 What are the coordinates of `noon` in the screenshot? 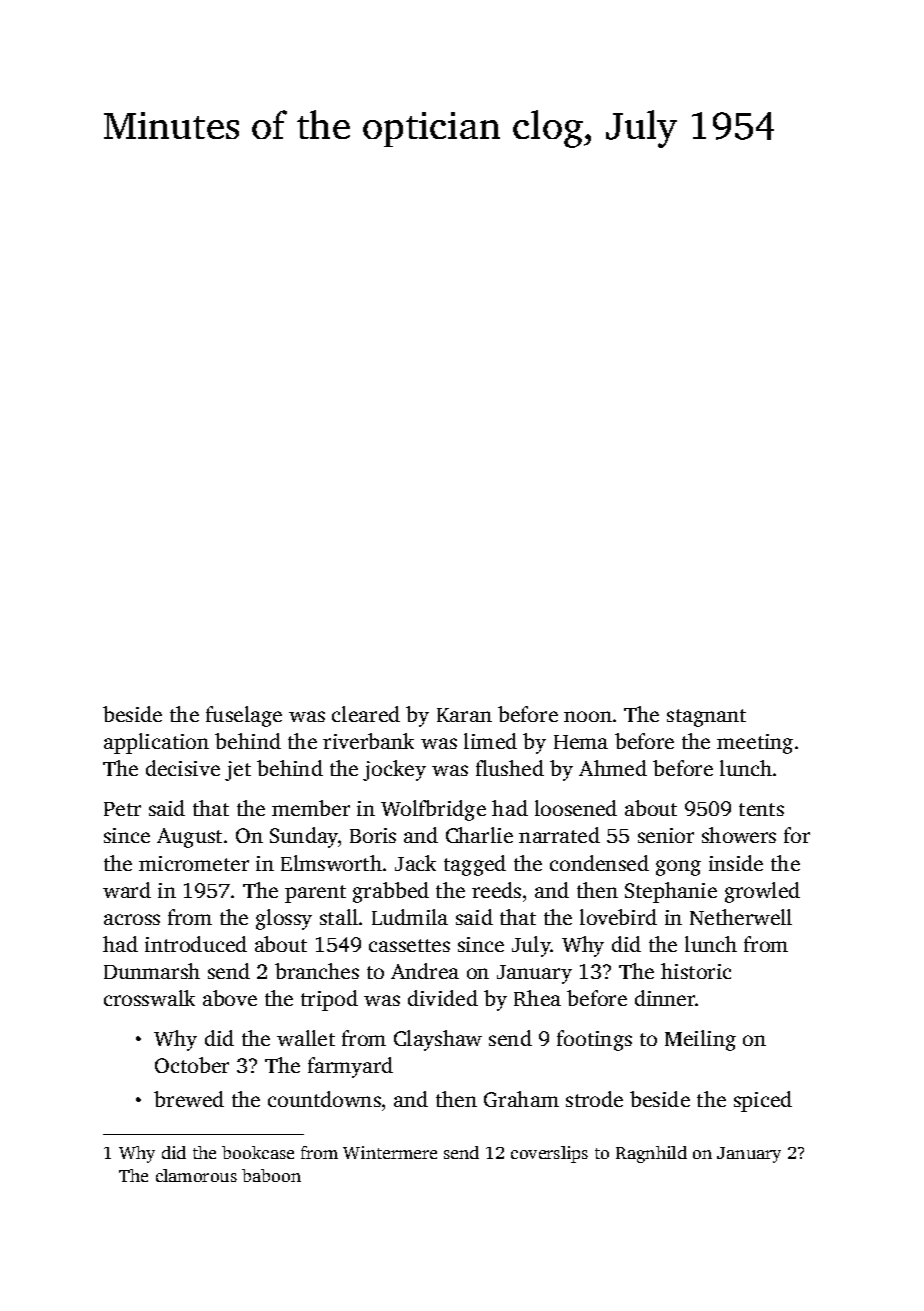 It's located at (588, 716).
